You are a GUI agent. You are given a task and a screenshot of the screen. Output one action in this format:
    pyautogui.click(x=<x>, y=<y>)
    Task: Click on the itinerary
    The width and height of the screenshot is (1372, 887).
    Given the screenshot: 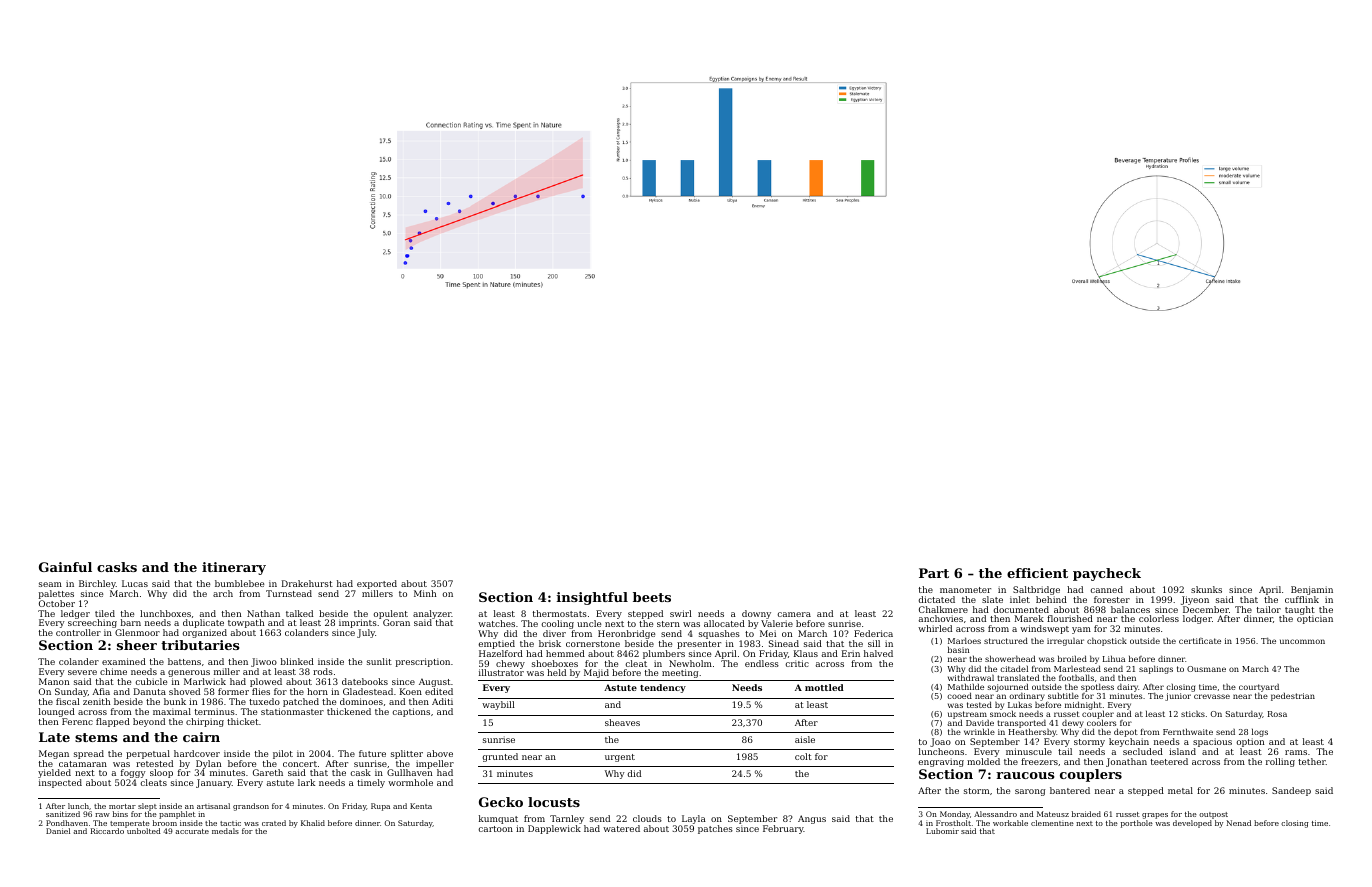 What is the action you would take?
    pyautogui.click(x=234, y=568)
